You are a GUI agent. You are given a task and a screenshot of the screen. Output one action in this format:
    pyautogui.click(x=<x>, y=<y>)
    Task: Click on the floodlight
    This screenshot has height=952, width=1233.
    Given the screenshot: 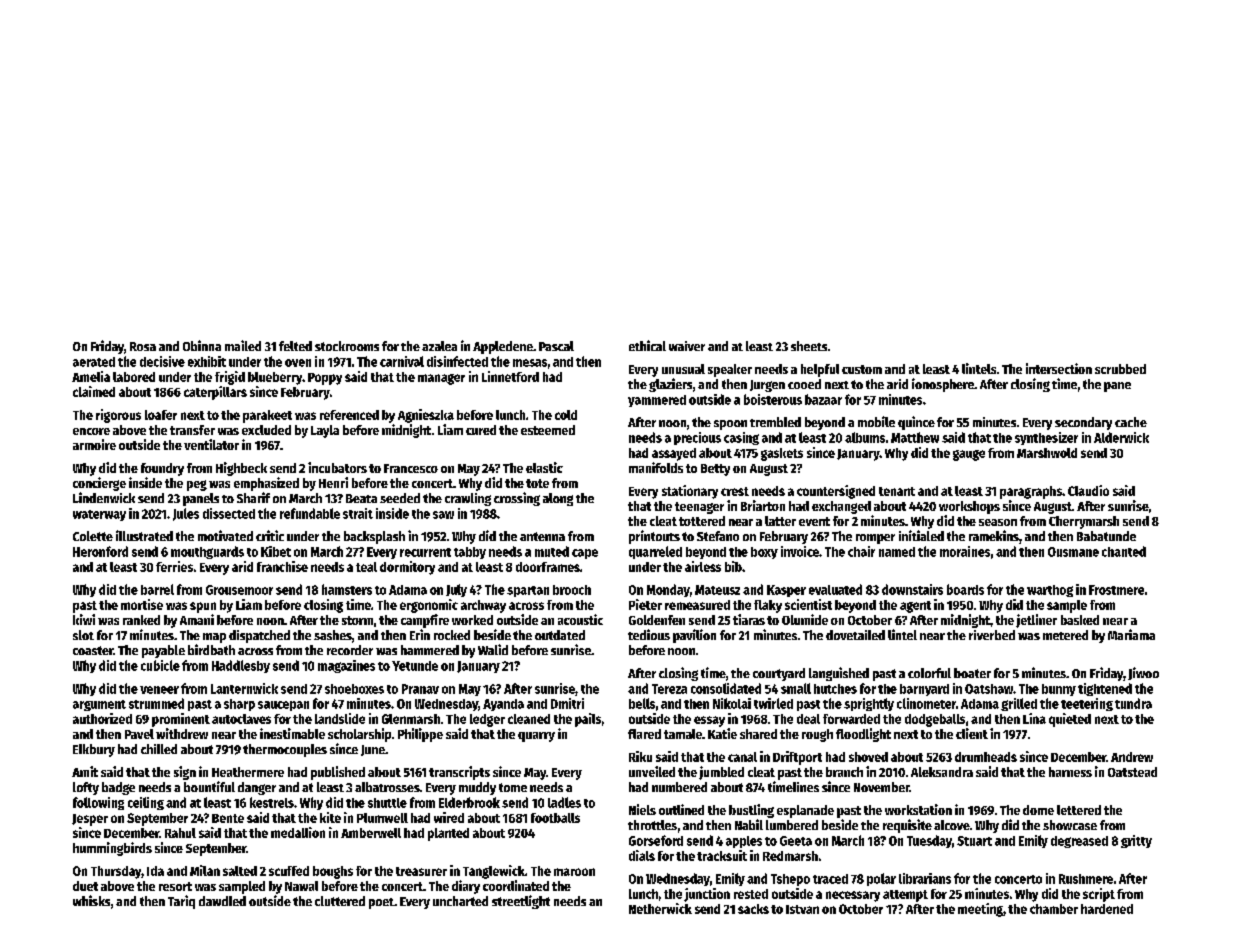 What is the action you would take?
    pyautogui.click(x=863, y=735)
